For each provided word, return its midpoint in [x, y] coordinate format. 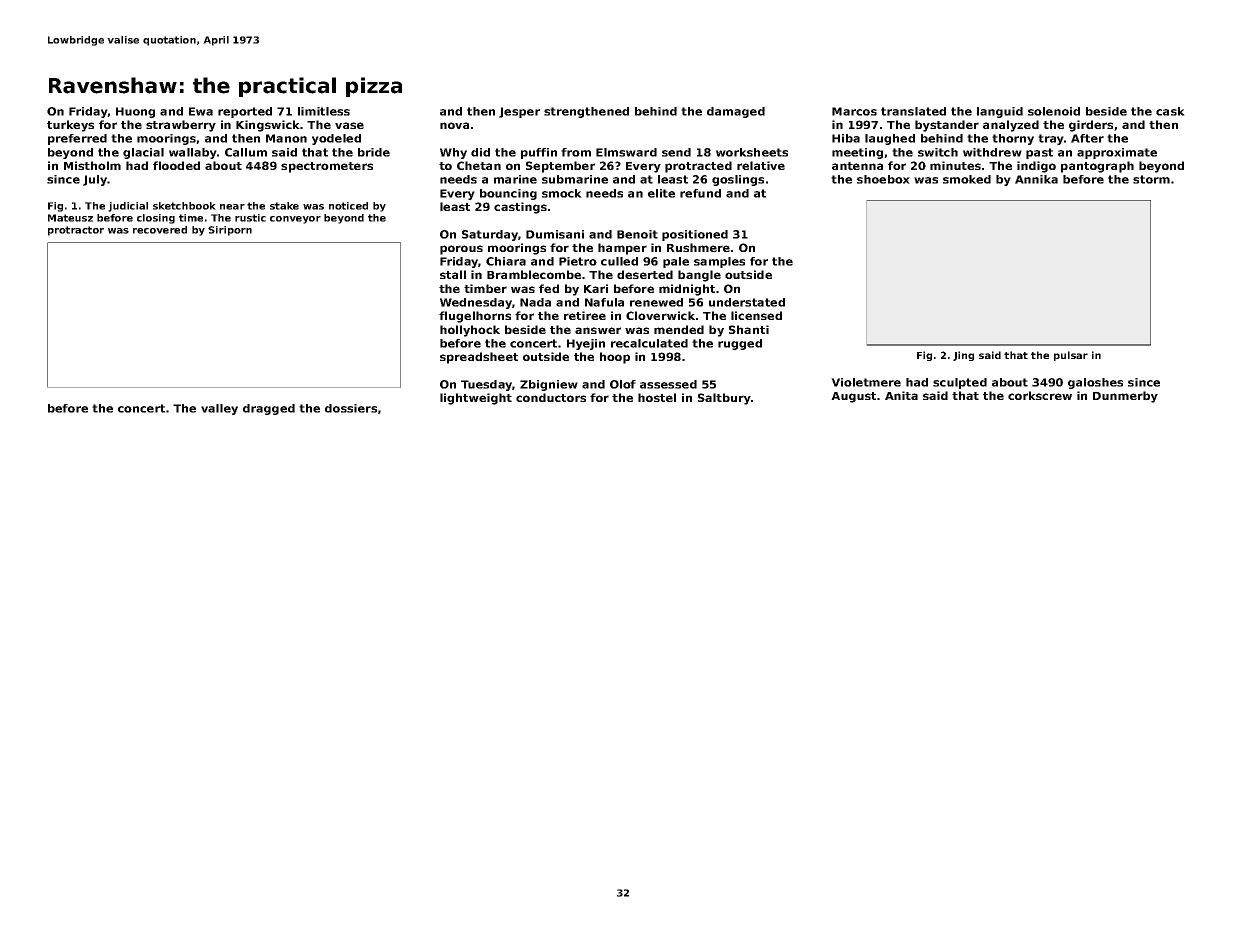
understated [747, 302]
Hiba [846, 138]
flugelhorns [475, 317]
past [1039, 153]
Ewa [201, 111]
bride [374, 152]
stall [453, 274]
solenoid [1054, 111]
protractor [76, 231]
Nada [535, 302]
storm [1151, 179]
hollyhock [470, 331]
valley [219, 409]
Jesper [519, 112]
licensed [756, 315]
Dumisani [555, 234]
